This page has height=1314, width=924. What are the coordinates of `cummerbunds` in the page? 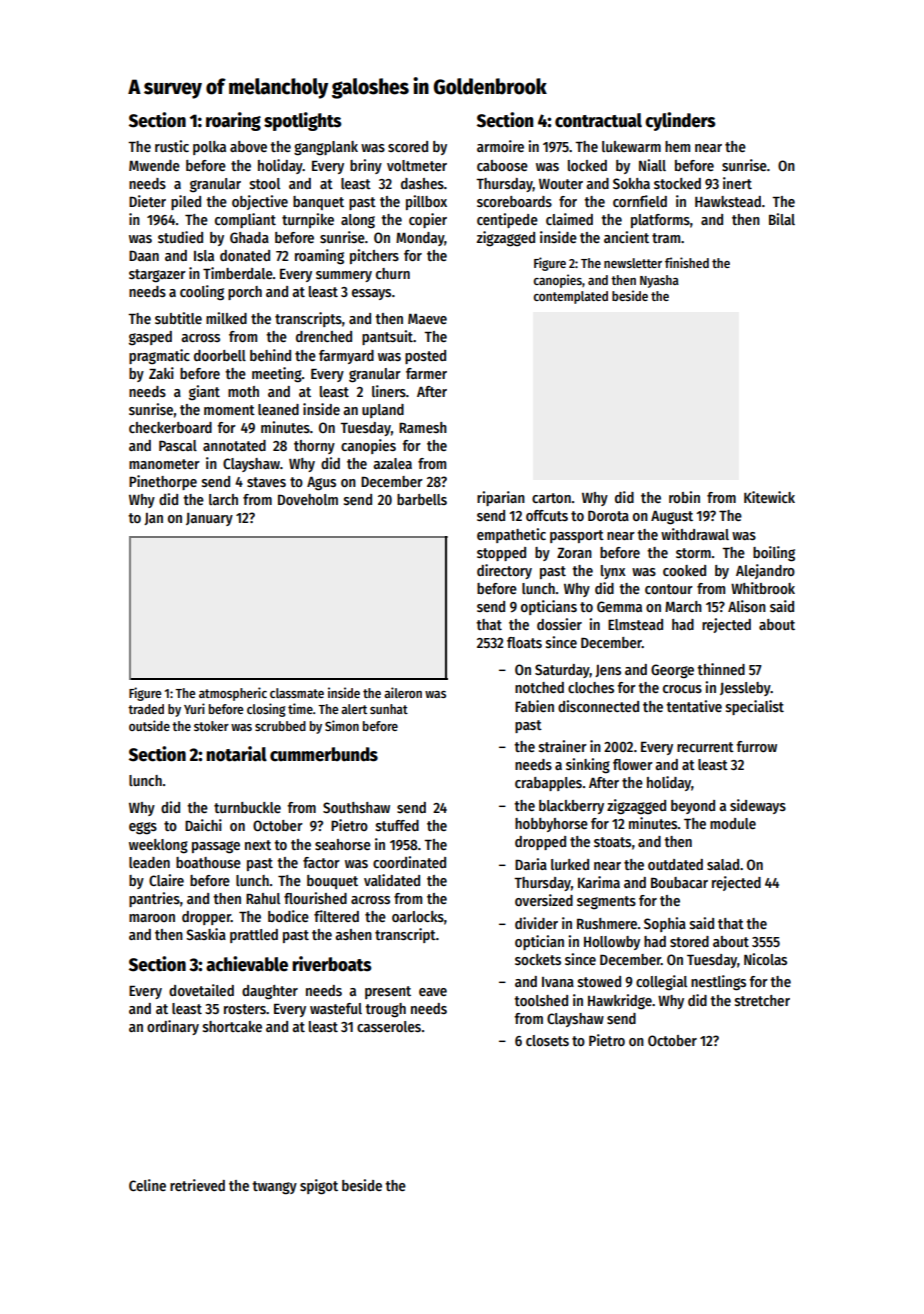 It's located at (324, 754).
